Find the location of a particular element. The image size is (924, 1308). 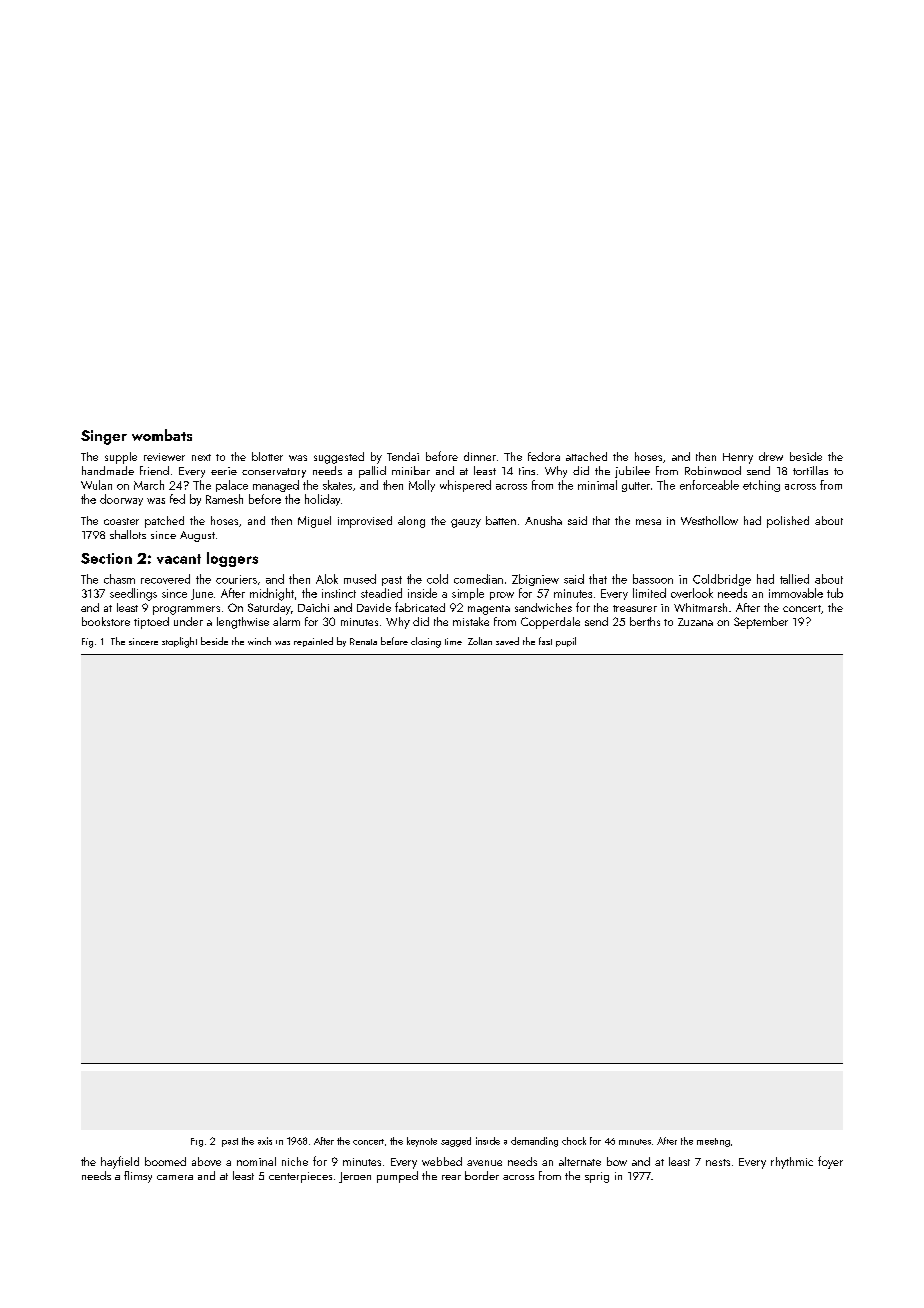

axis is located at coordinates (265, 1141).
